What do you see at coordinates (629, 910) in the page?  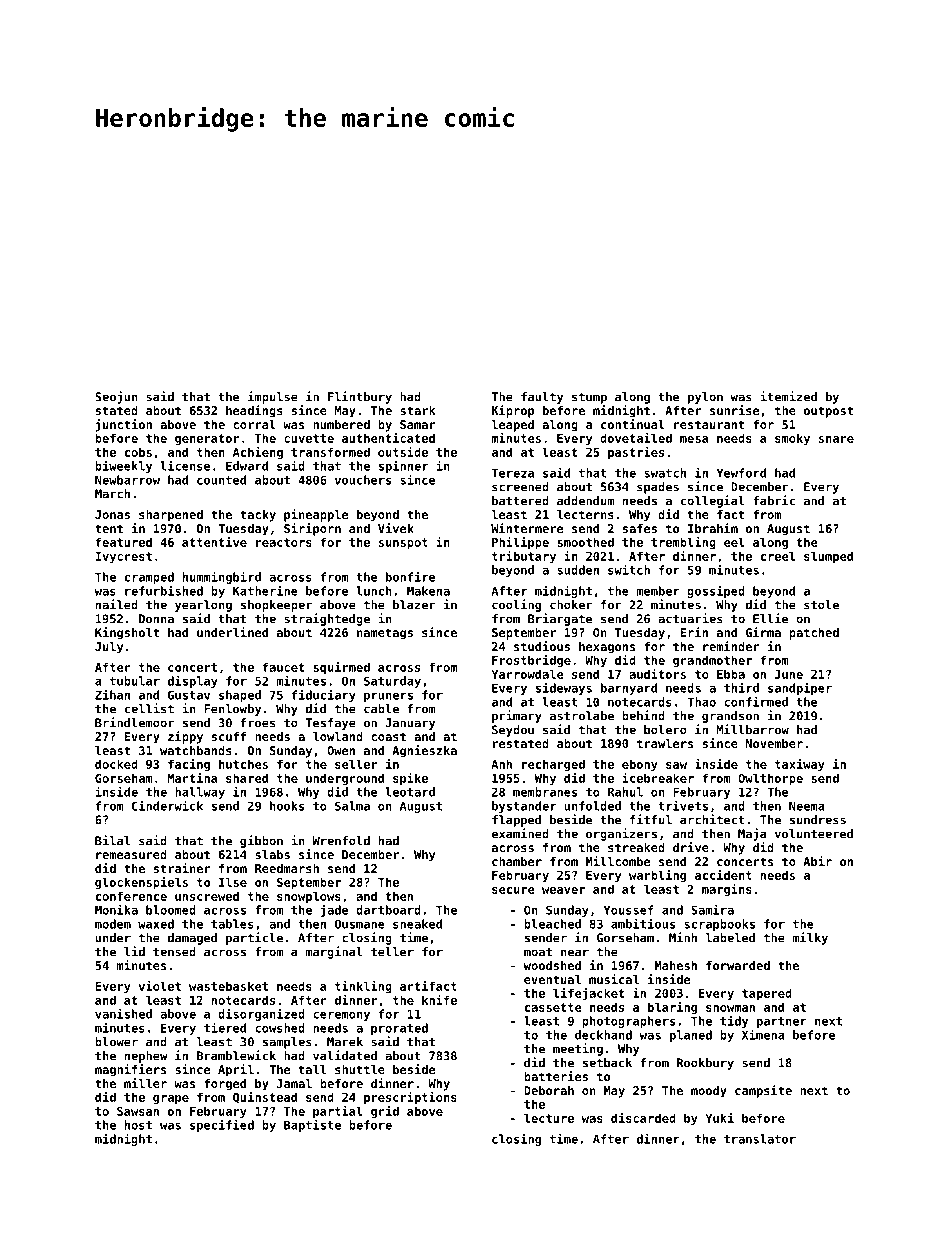 I see `Youssef` at bounding box center [629, 910].
